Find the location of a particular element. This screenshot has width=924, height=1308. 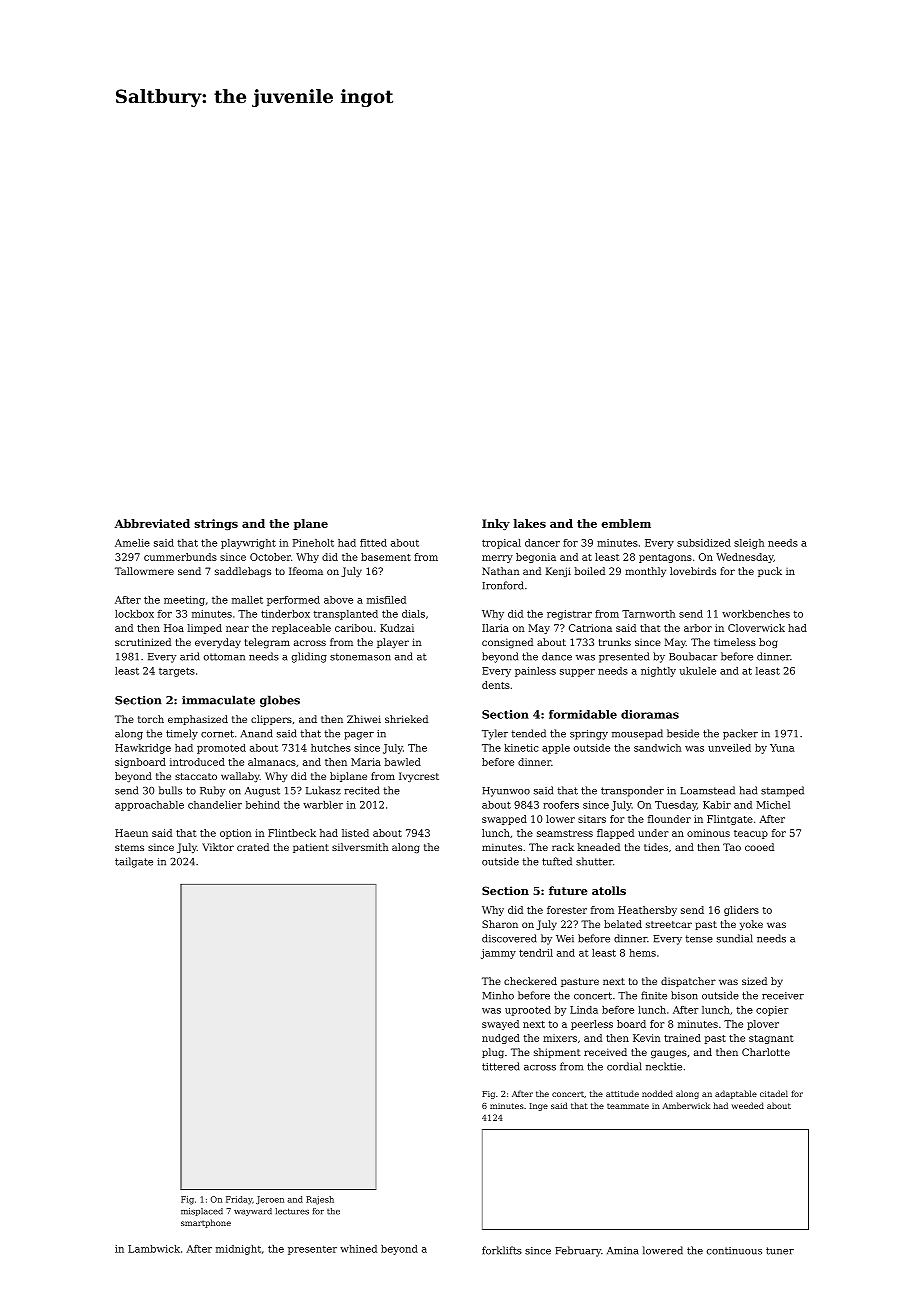

tailgate is located at coordinates (134, 862).
